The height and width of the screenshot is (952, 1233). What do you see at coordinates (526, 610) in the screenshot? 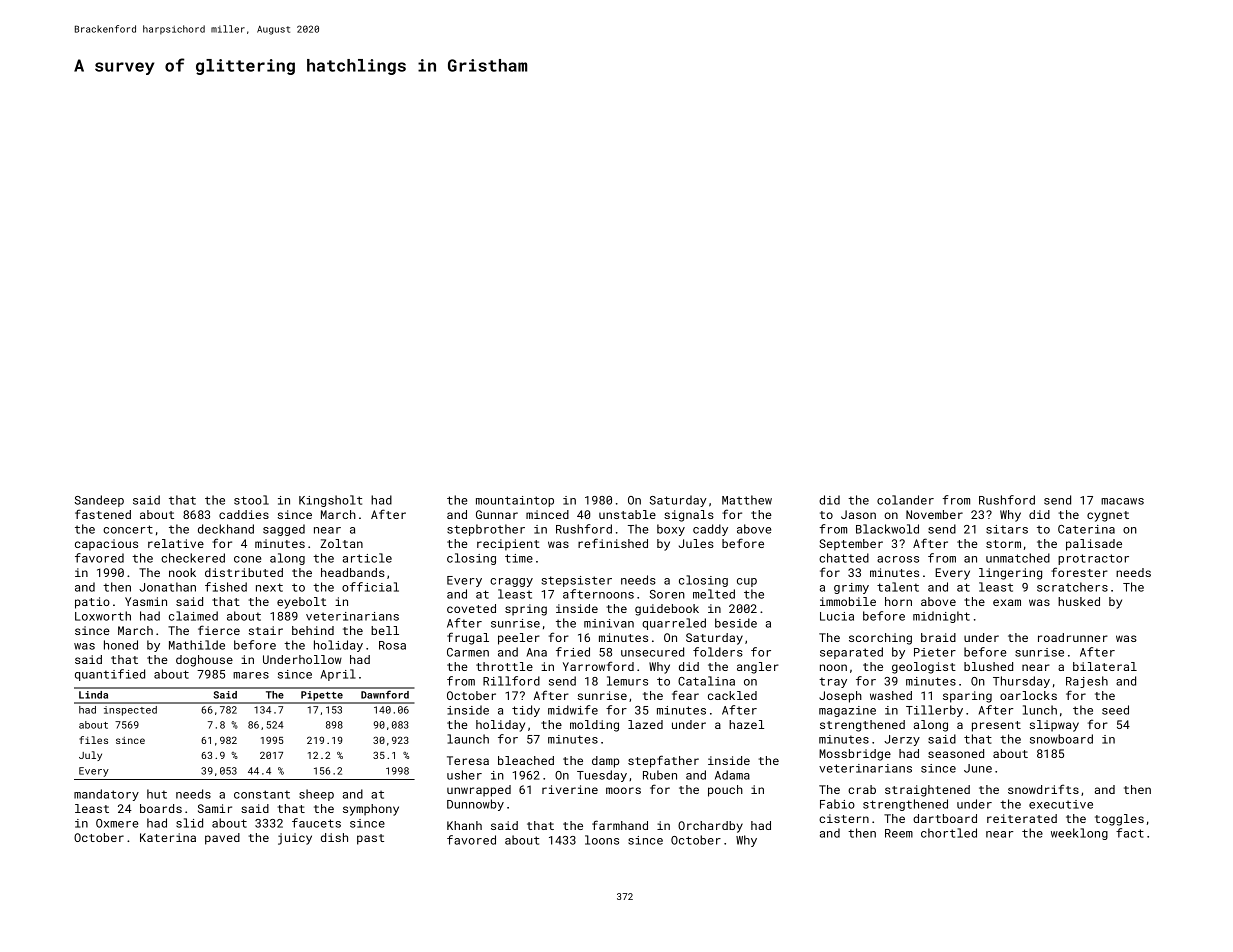
I see `spring` at bounding box center [526, 610].
